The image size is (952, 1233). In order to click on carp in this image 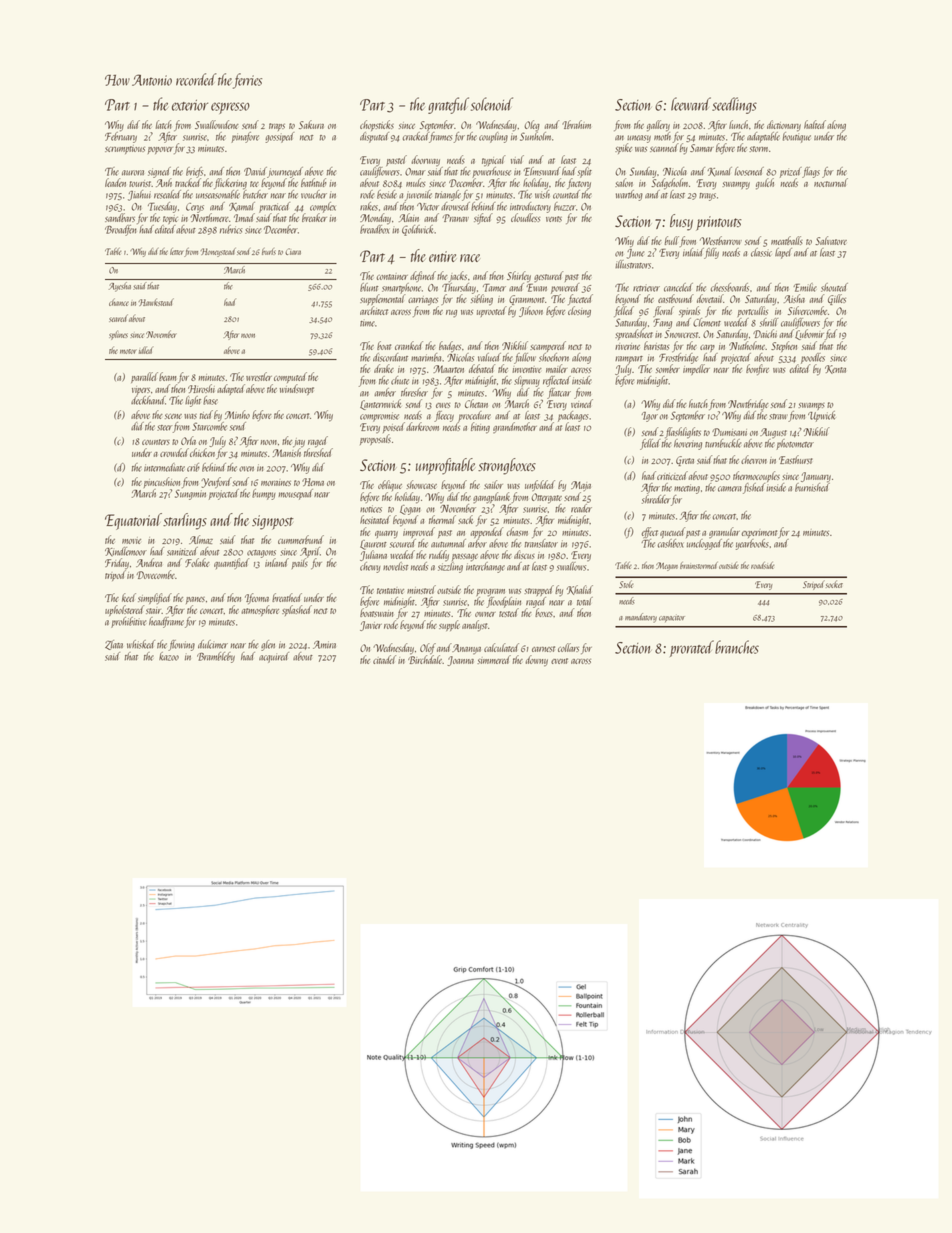, I will do `click(707, 348)`.
